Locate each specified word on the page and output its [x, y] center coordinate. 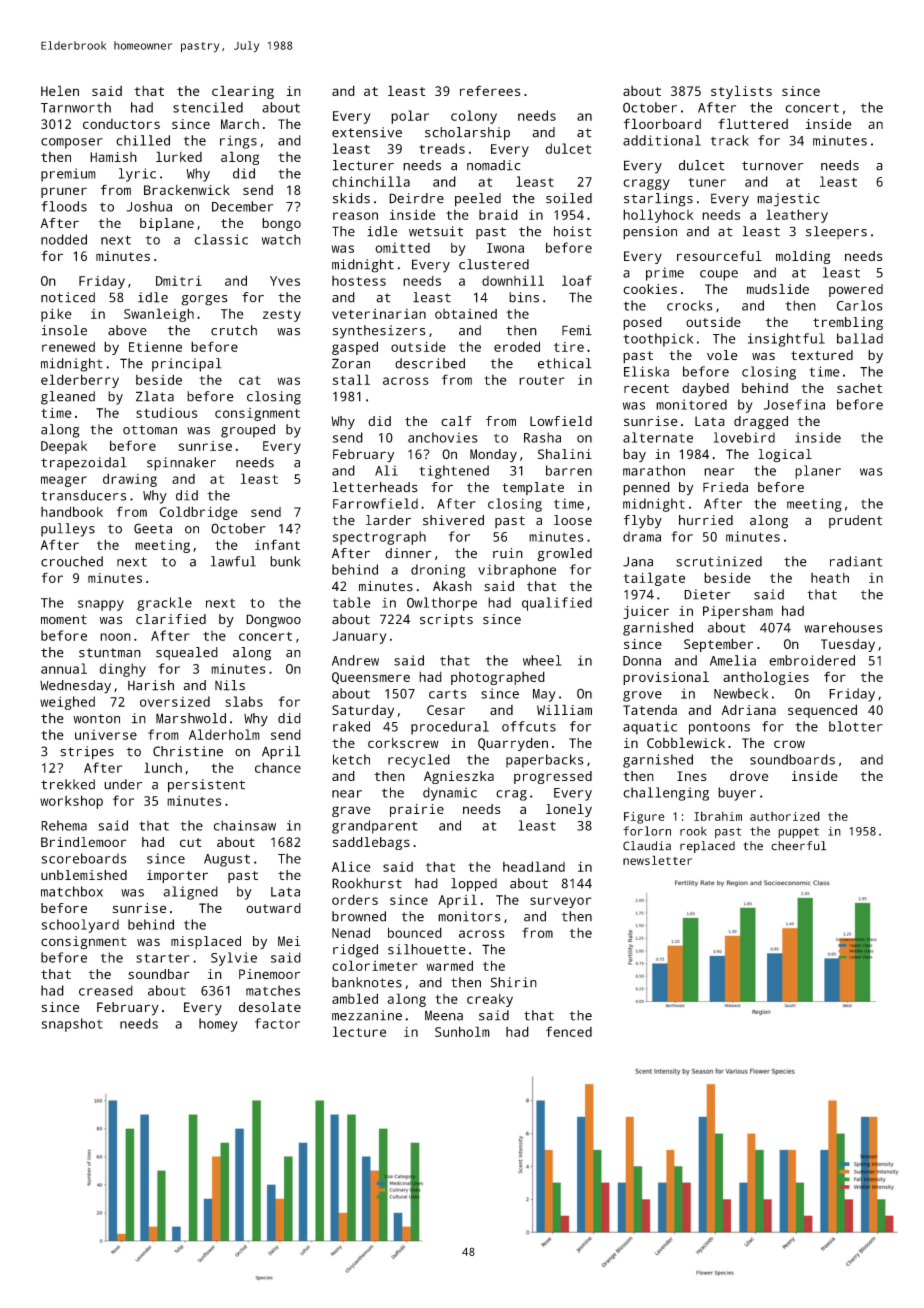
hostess [359, 281]
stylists [741, 92]
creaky [490, 1000]
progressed [553, 777]
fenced [569, 1031]
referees [490, 90]
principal [187, 365]
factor [277, 1023]
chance [278, 767]
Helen [60, 90]
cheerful [798, 846]
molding [803, 257]
